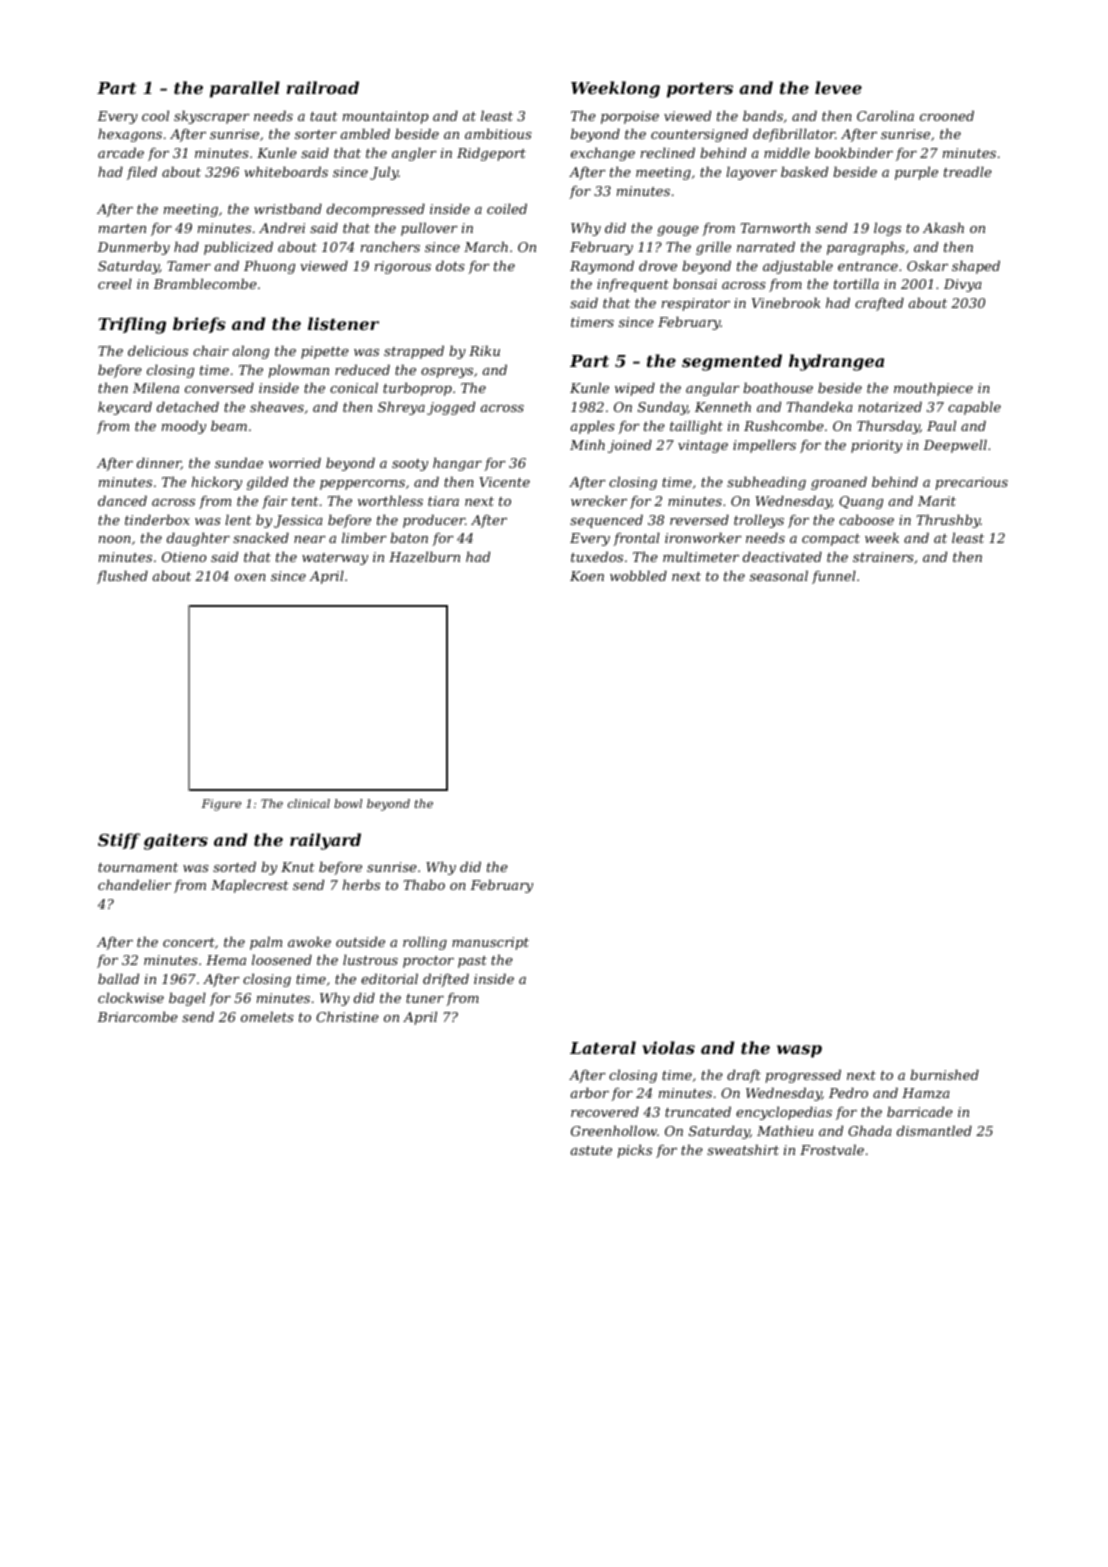 This screenshot has width=1108, height=1567. I want to click on porpoise, so click(630, 117).
